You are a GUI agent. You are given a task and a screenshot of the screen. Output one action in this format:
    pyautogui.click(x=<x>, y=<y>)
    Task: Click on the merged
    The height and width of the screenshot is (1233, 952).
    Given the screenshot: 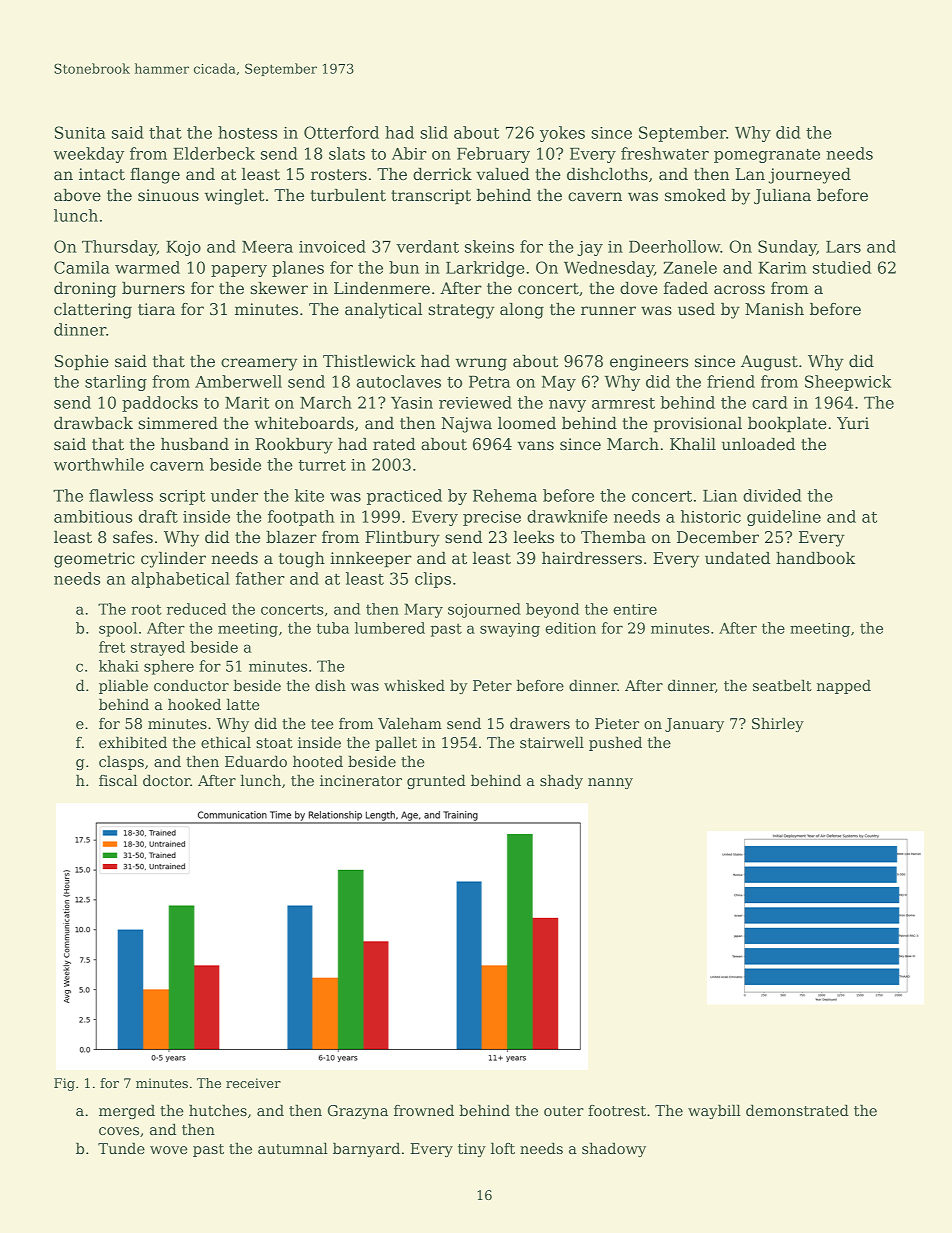 What is the action you would take?
    pyautogui.click(x=127, y=1111)
